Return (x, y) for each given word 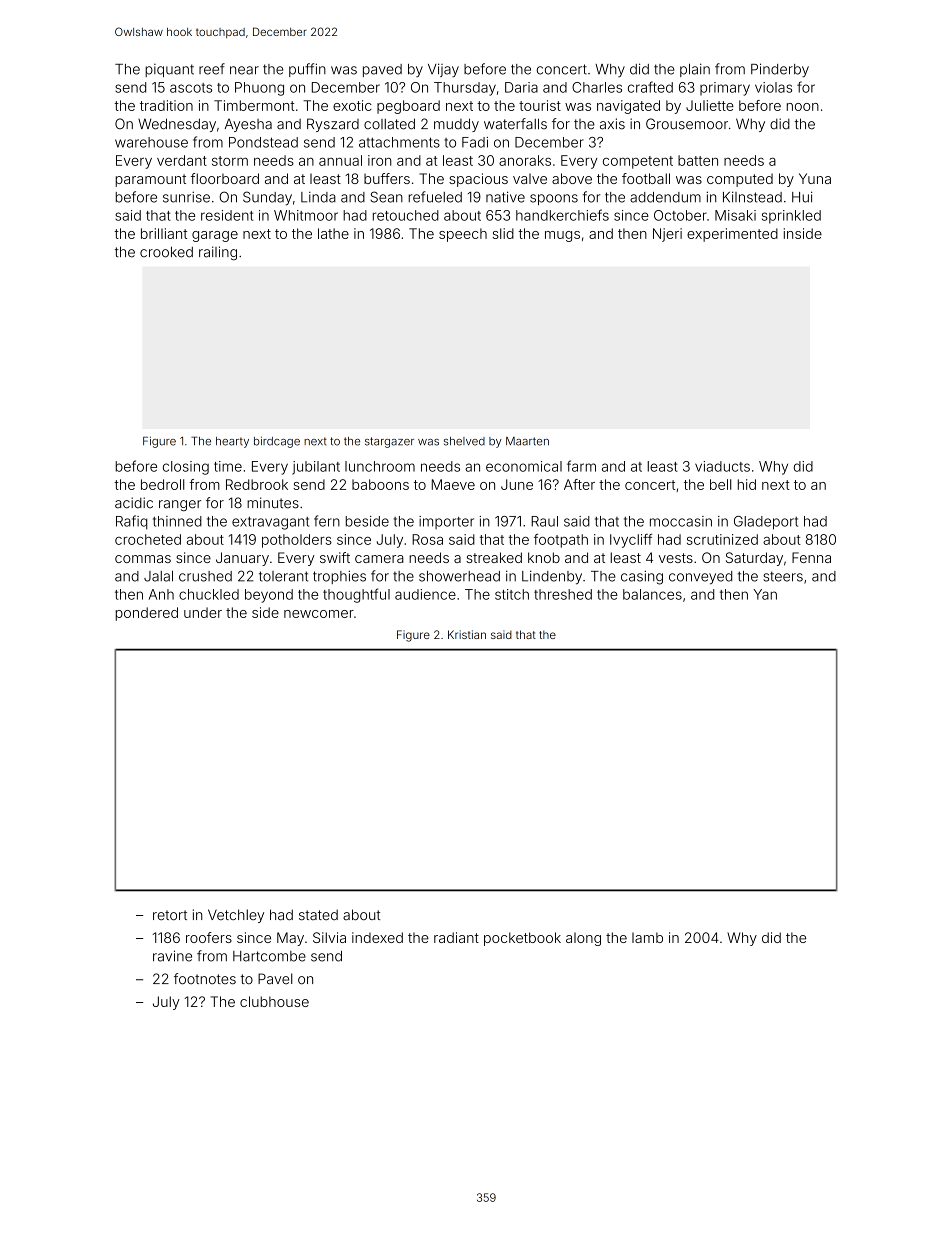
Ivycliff (631, 541)
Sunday (267, 198)
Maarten (527, 441)
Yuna (815, 178)
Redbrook (257, 484)
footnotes (205, 979)
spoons (554, 199)
